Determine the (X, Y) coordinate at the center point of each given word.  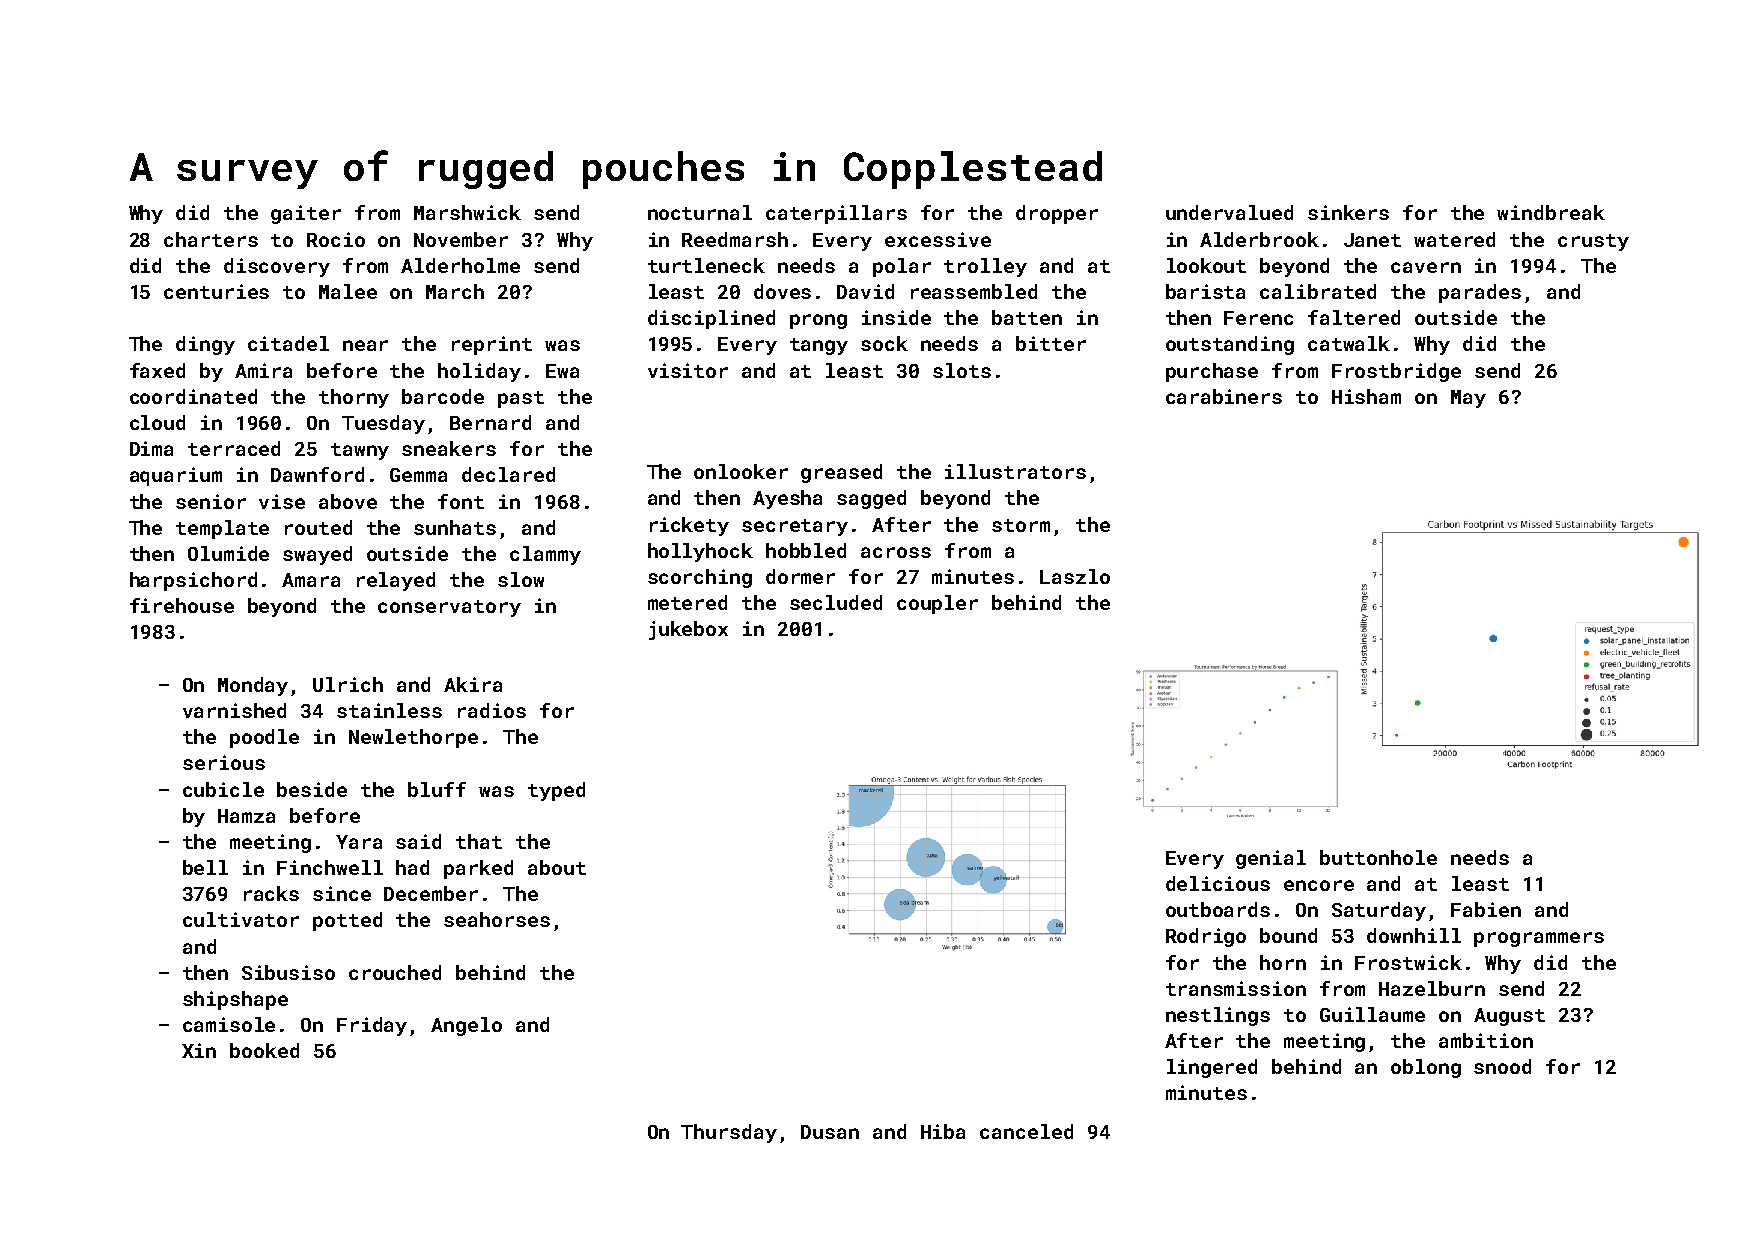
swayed (317, 555)
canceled (1026, 1131)
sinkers (1348, 212)
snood (1502, 1066)
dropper (1057, 214)
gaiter (306, 214)
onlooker (741, 471)
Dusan (830, 1132)
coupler (937, 604)
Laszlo (1075, 576)
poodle (264, 738)
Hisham (1366, 396)
